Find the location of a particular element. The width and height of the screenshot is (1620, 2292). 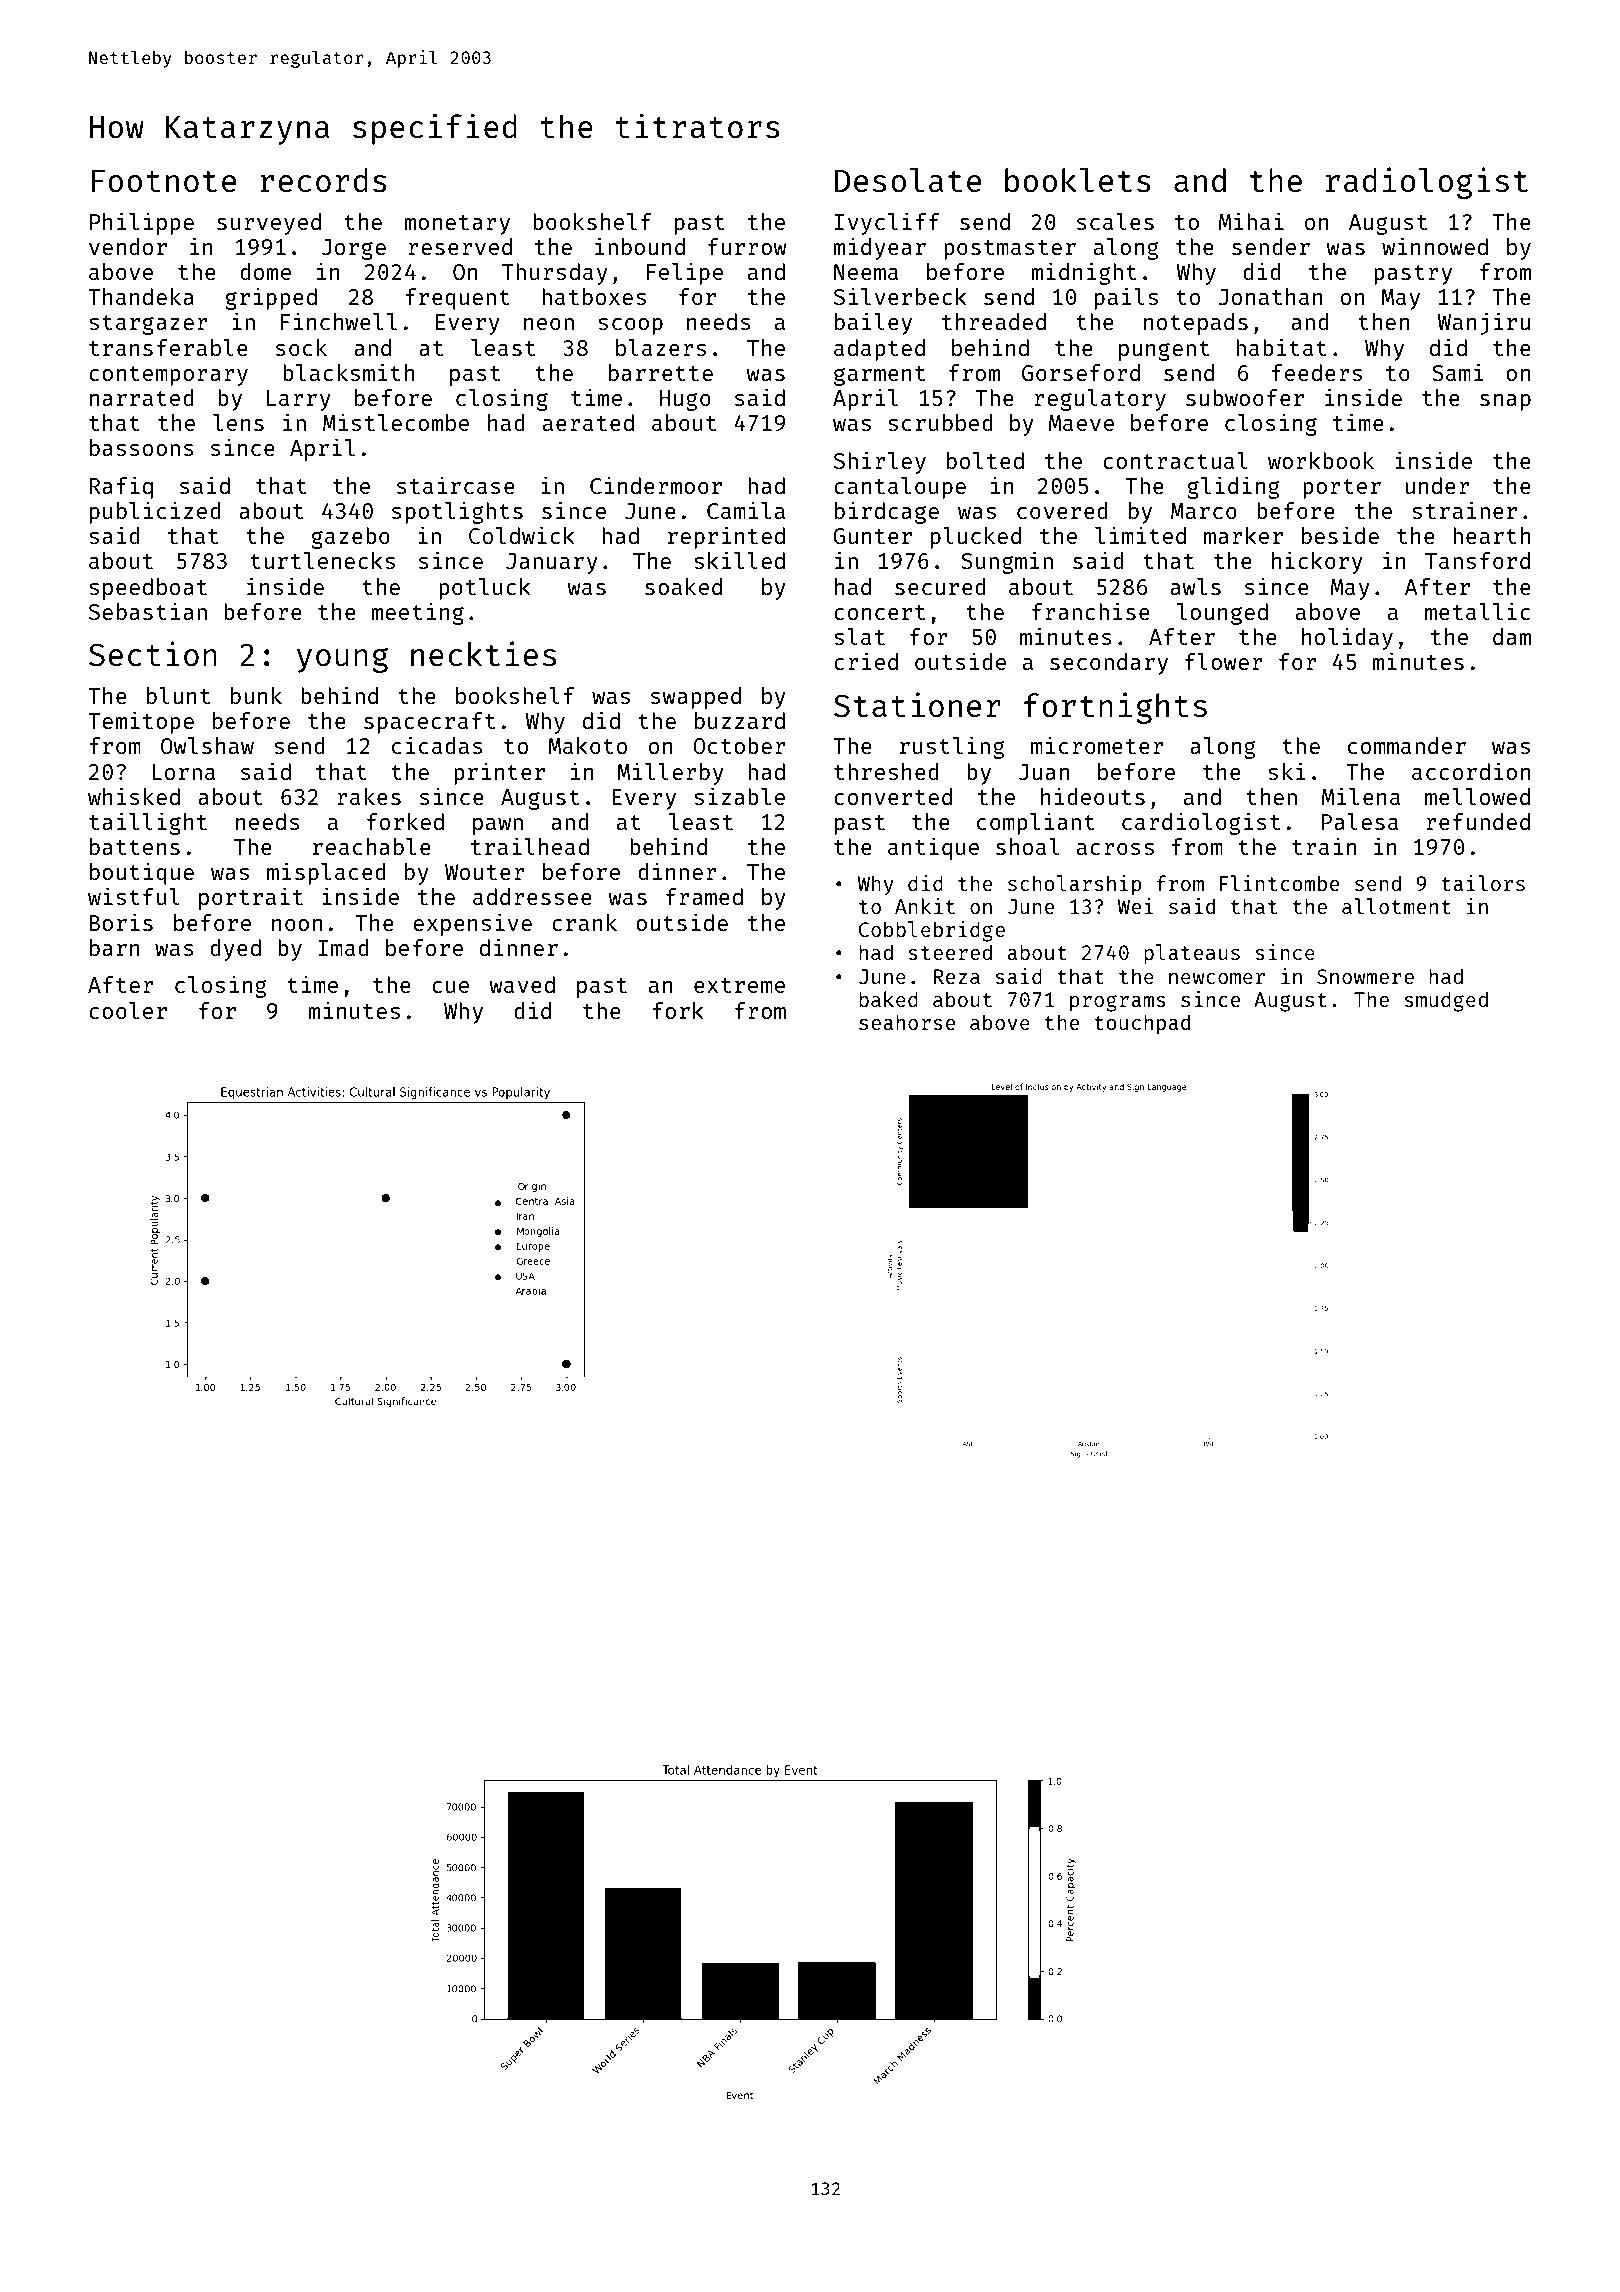

allotment is located at coordinates (1396, 906).
